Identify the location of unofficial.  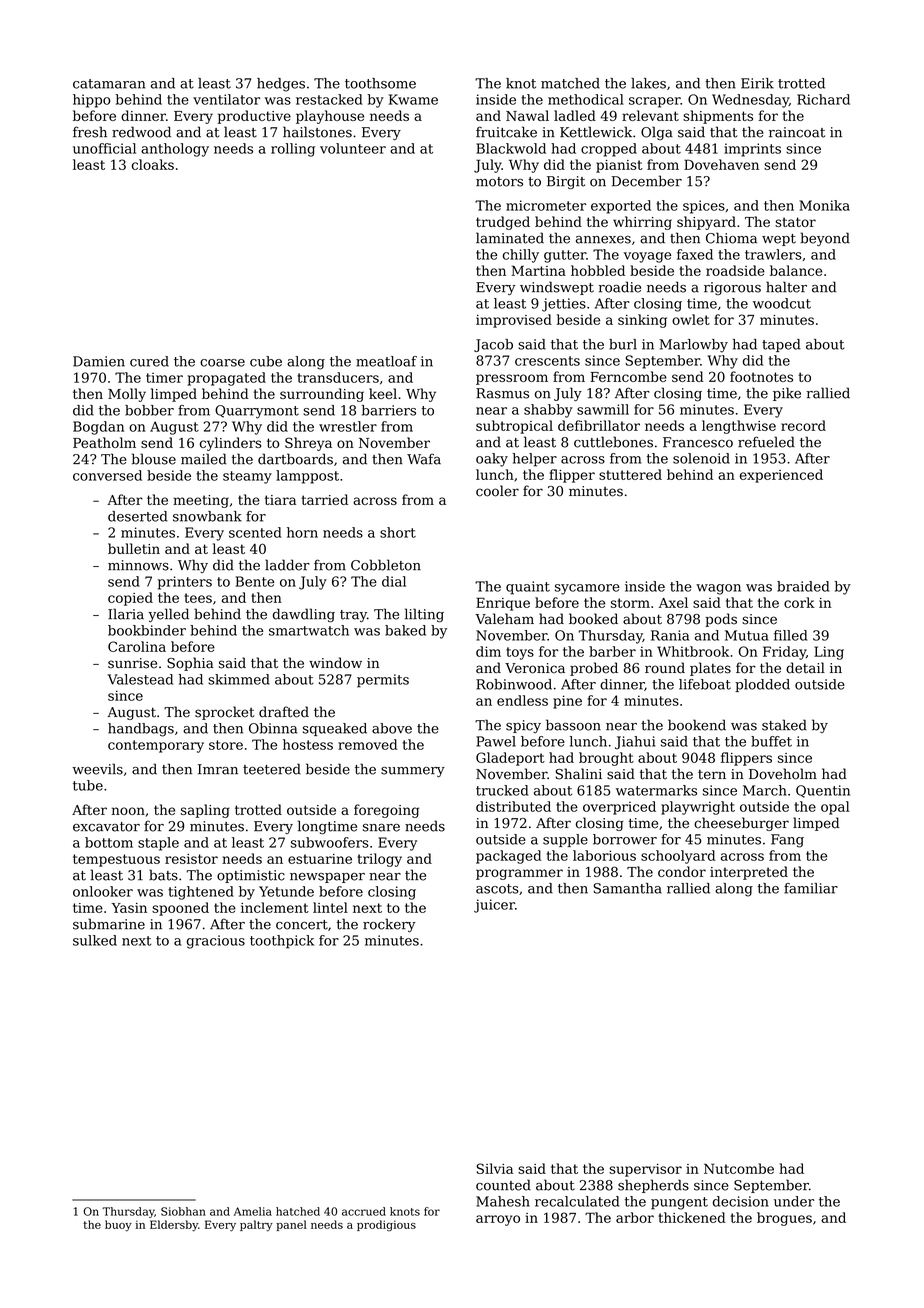
(104, 148).
